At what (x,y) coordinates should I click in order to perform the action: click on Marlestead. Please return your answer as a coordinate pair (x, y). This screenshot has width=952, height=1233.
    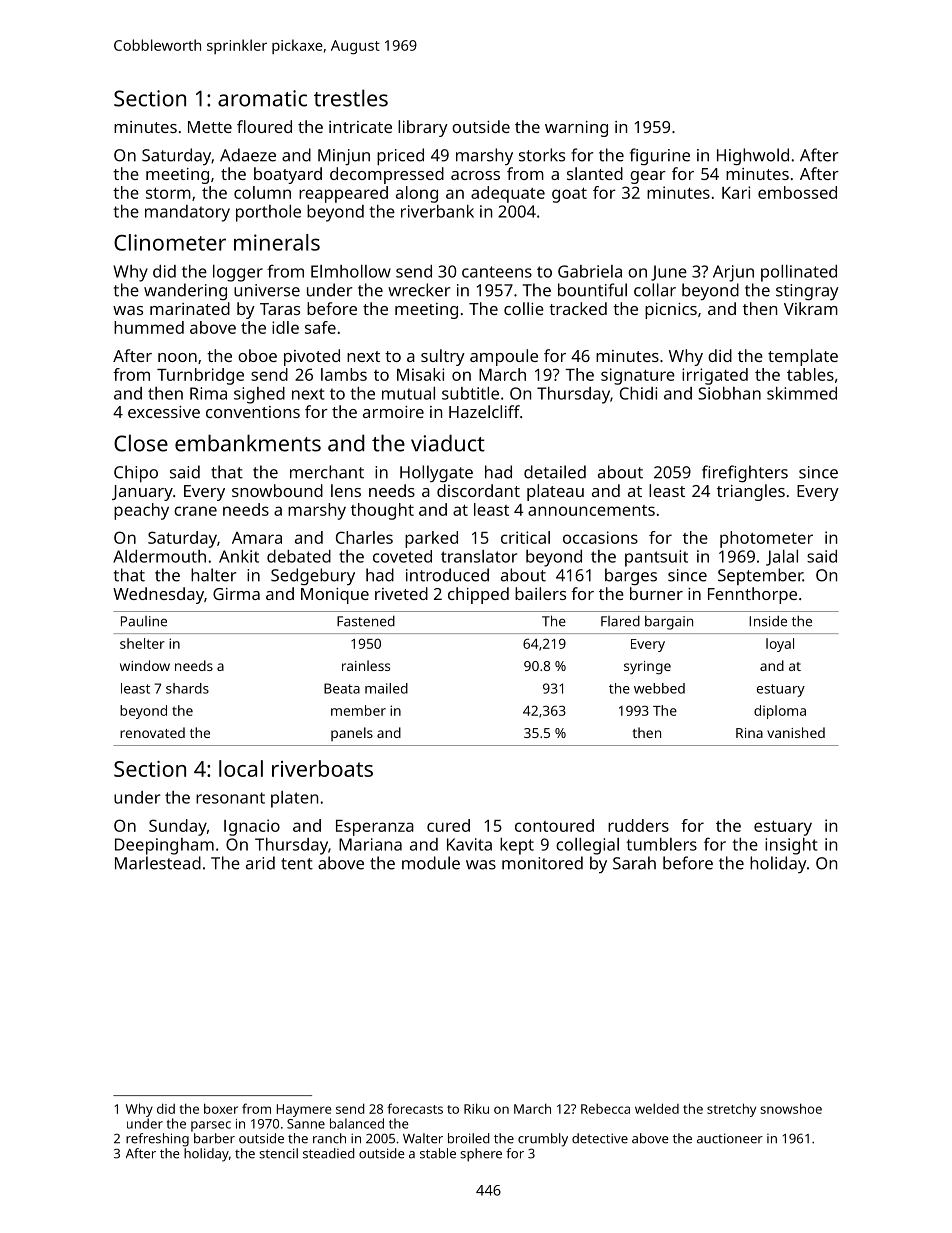
    Looking at the image, I should click on (158, 863).
